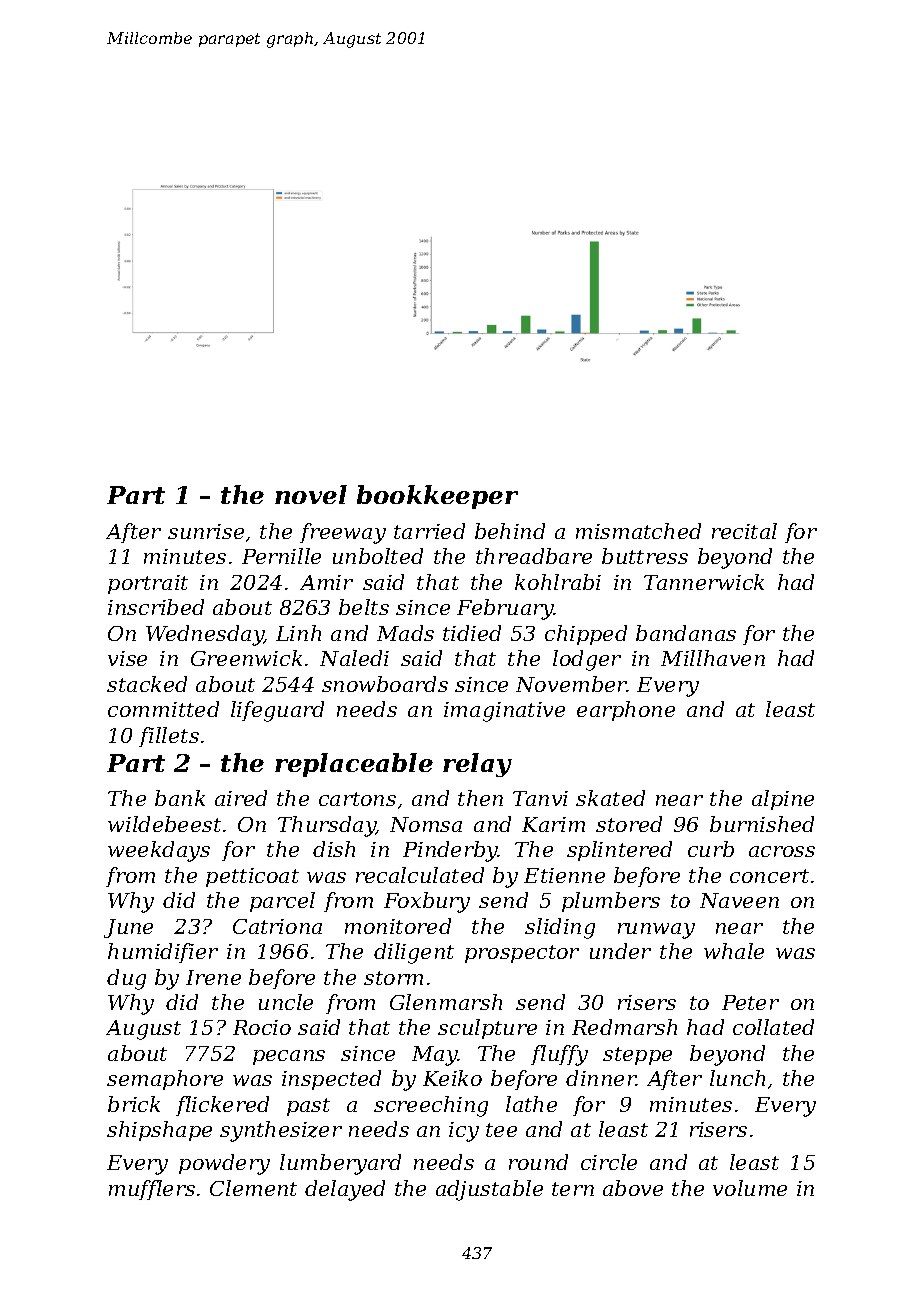  Describe the element at coordinates (277, 711) in the screenshot. I see `lifeguard` at that location.
